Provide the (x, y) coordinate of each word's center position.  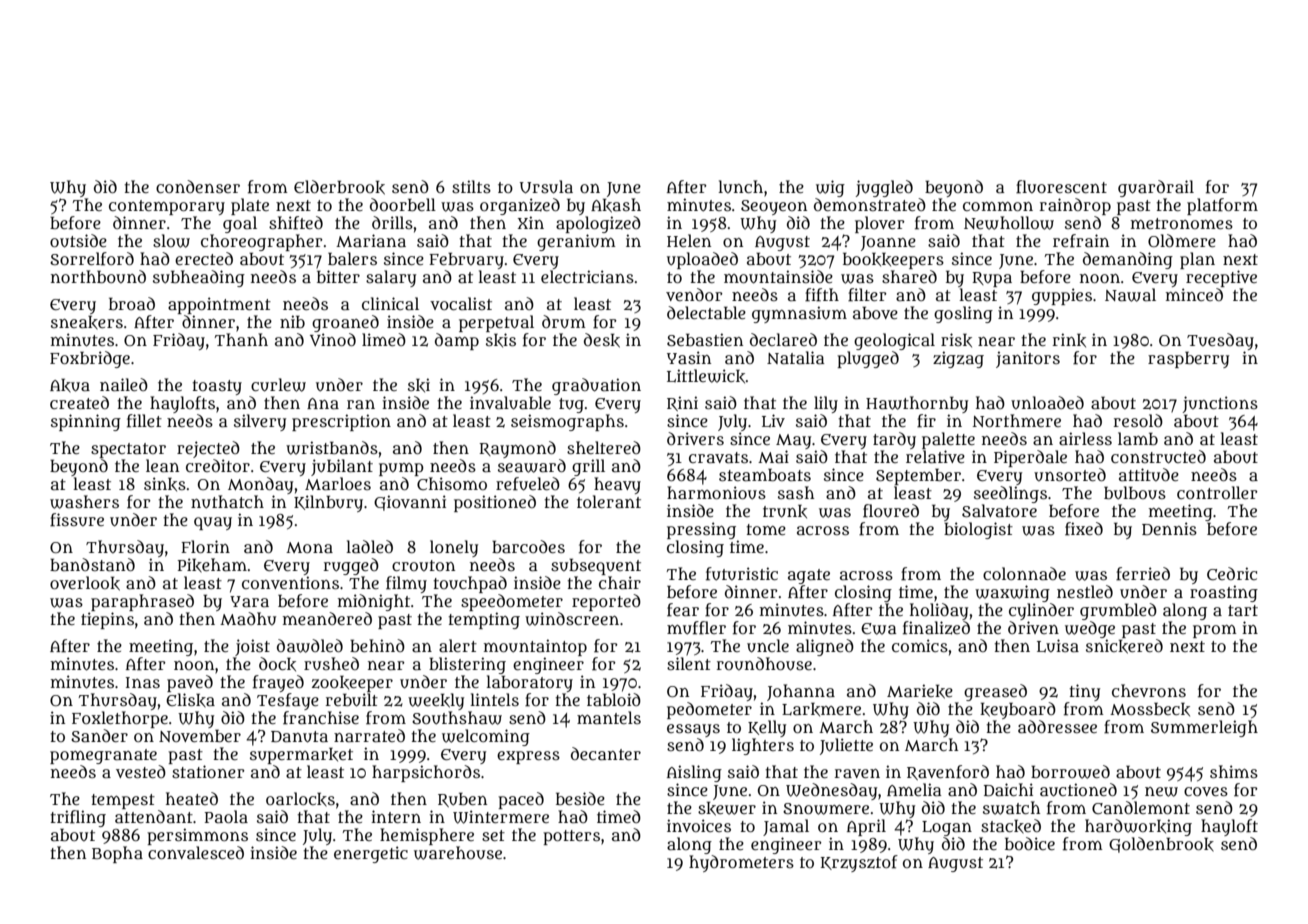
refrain (1081, 241)
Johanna (801, 692)
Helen (689, 240)
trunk (785, 511)
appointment (219, 305)
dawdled (310, 646)
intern (396, 816)
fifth (822, 295)
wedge (1090, 629)
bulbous (1135, 493)
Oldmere (1182, 240)
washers (84, 502)
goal (240, 224)
